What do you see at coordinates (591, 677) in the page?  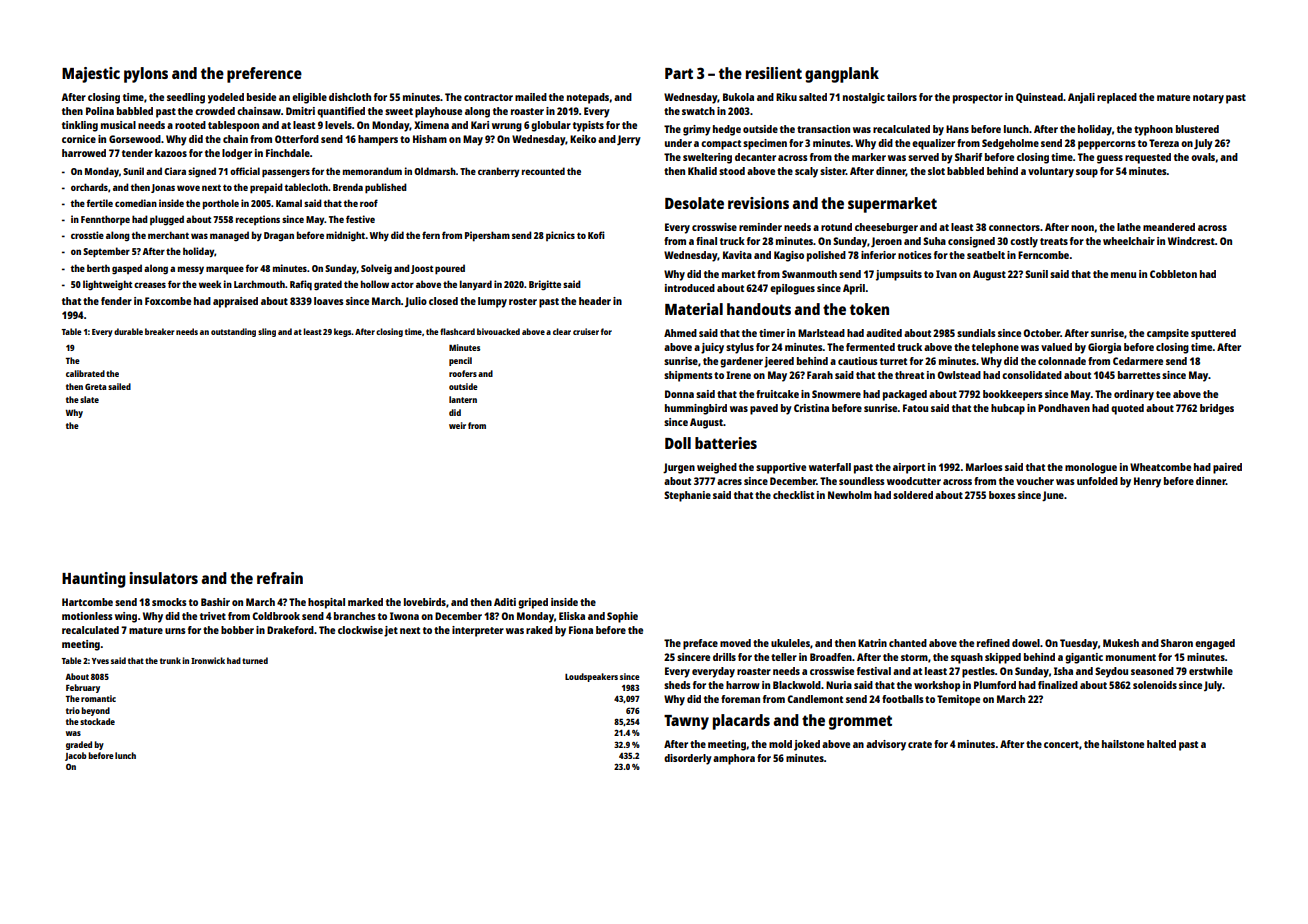 I see `Loudspeakers` at bounding box center [591, 677].
